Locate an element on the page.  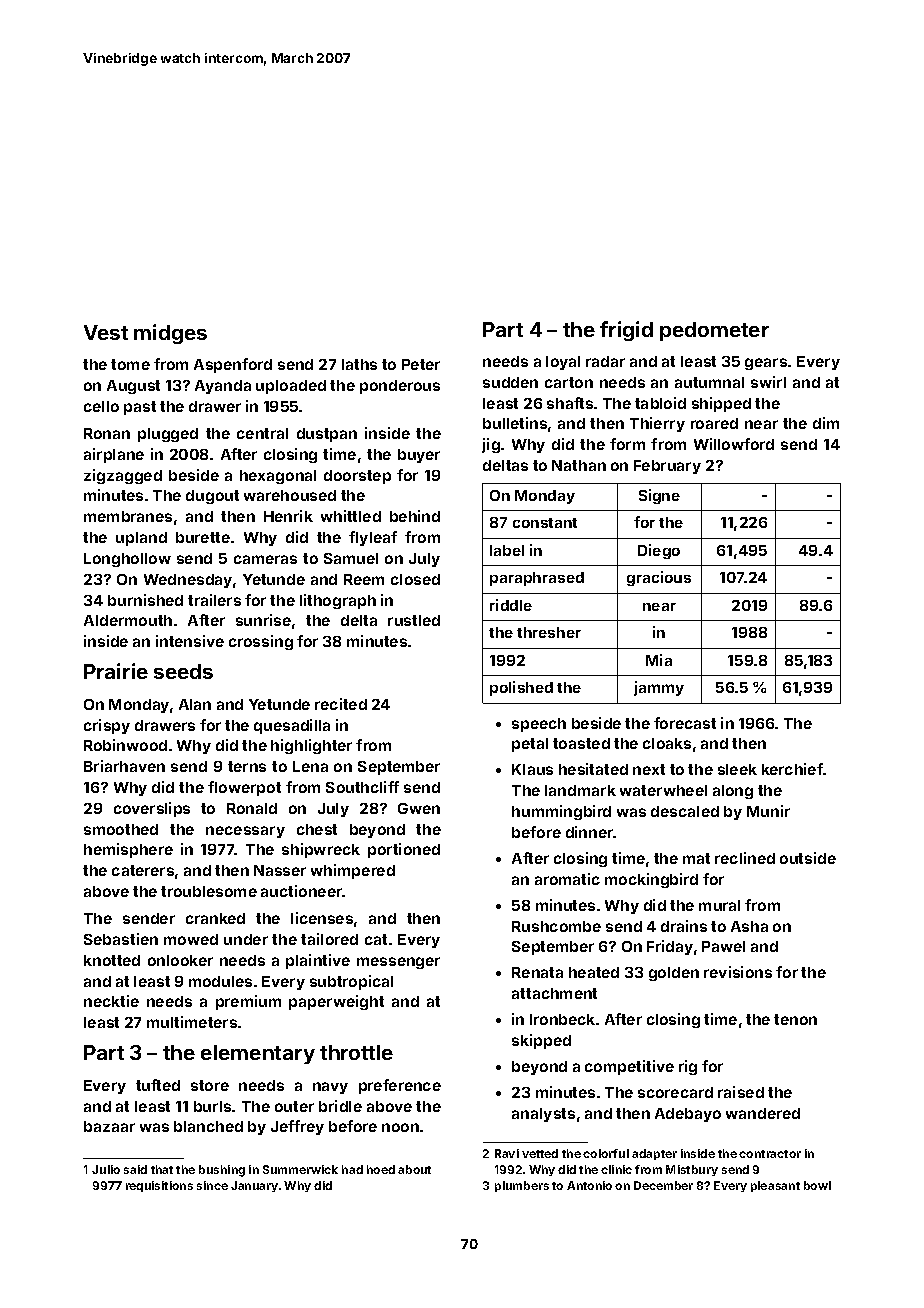
burnished is located at coordinates (145, 600).
